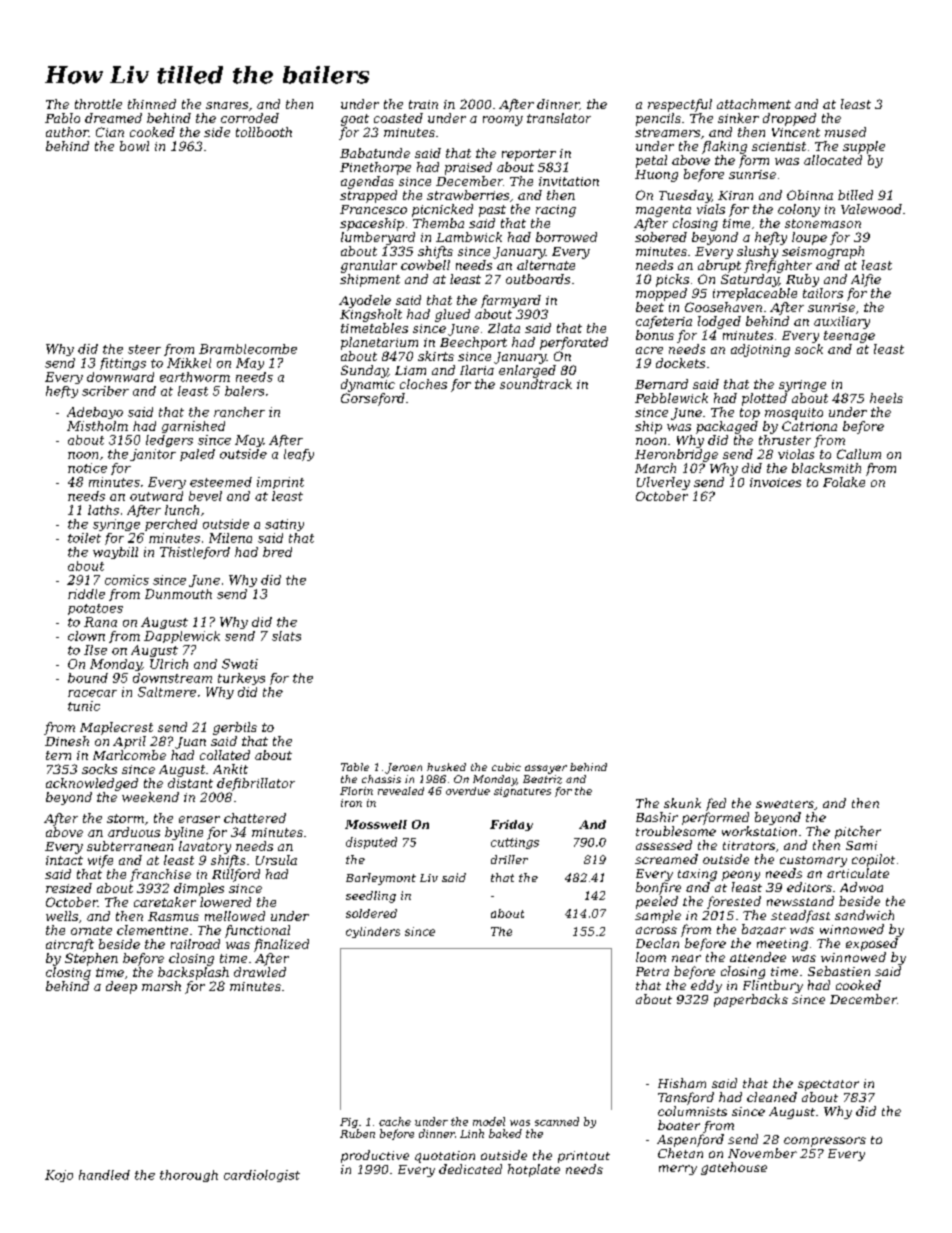 The width and height of the screenshot is (952, 1233). I want to click on thorough, so click(189, 1176).
